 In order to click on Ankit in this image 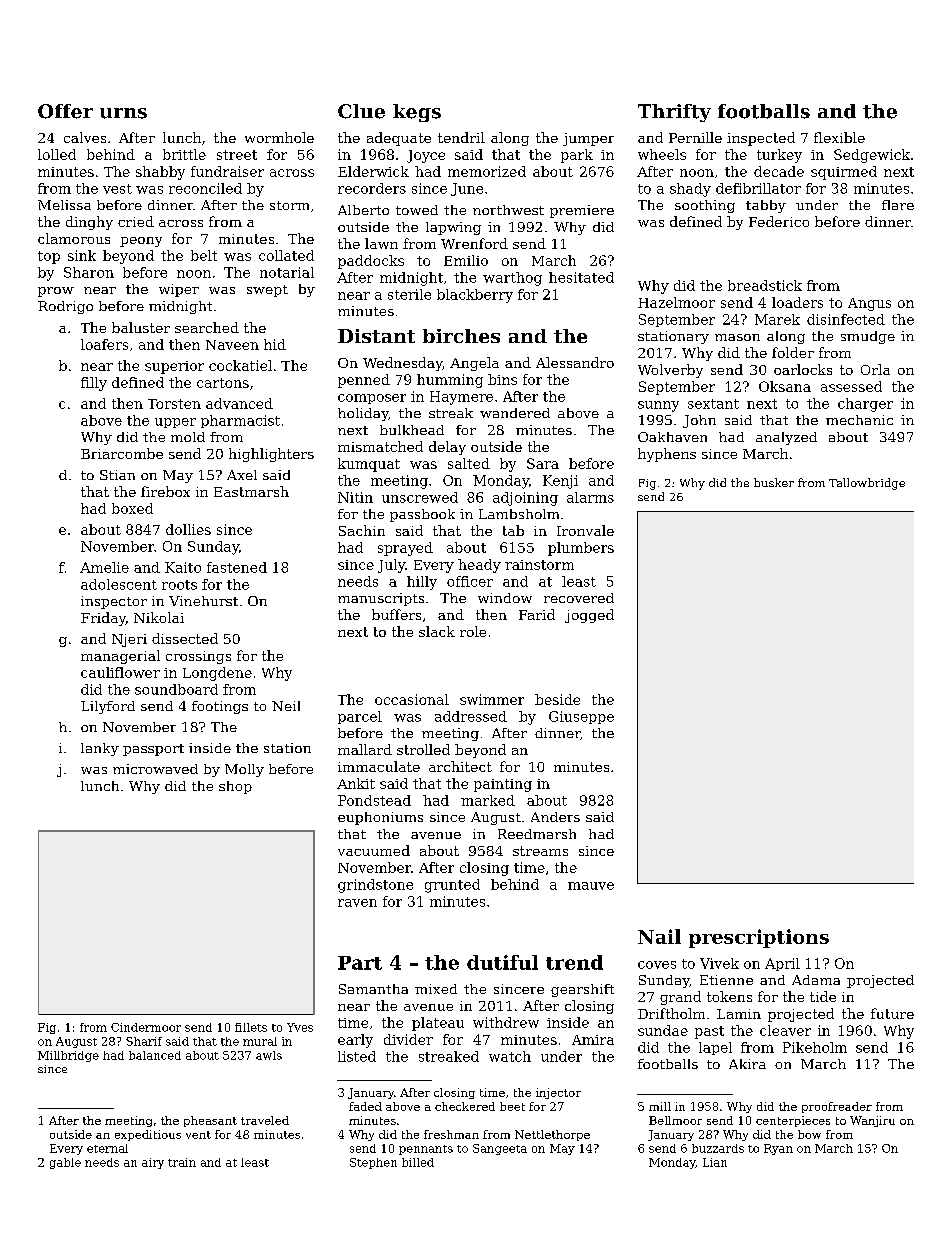, I will do `click(356, 783)`.
